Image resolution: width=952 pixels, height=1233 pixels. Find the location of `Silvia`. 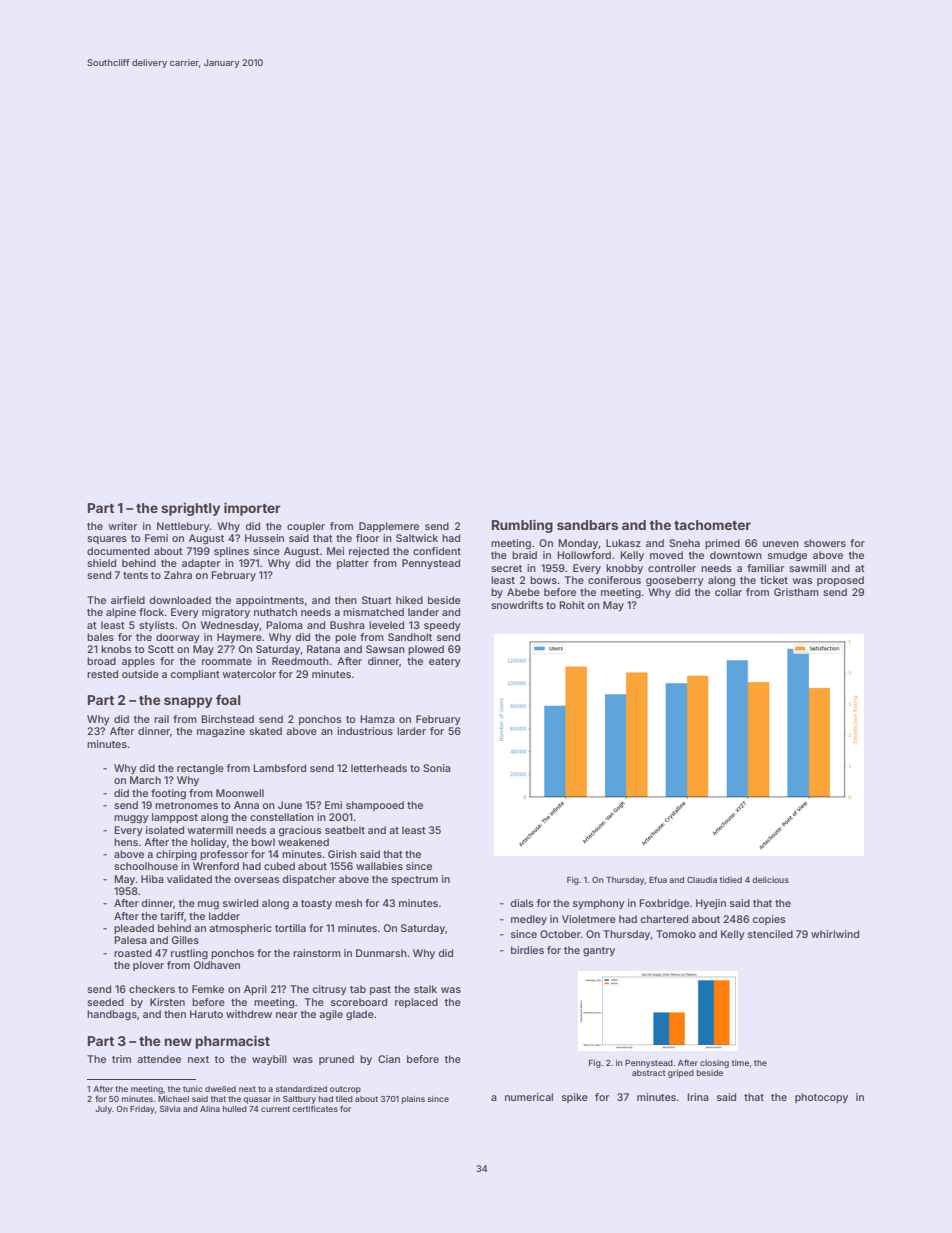

Silvia is located at coordinates (170, 1109).
